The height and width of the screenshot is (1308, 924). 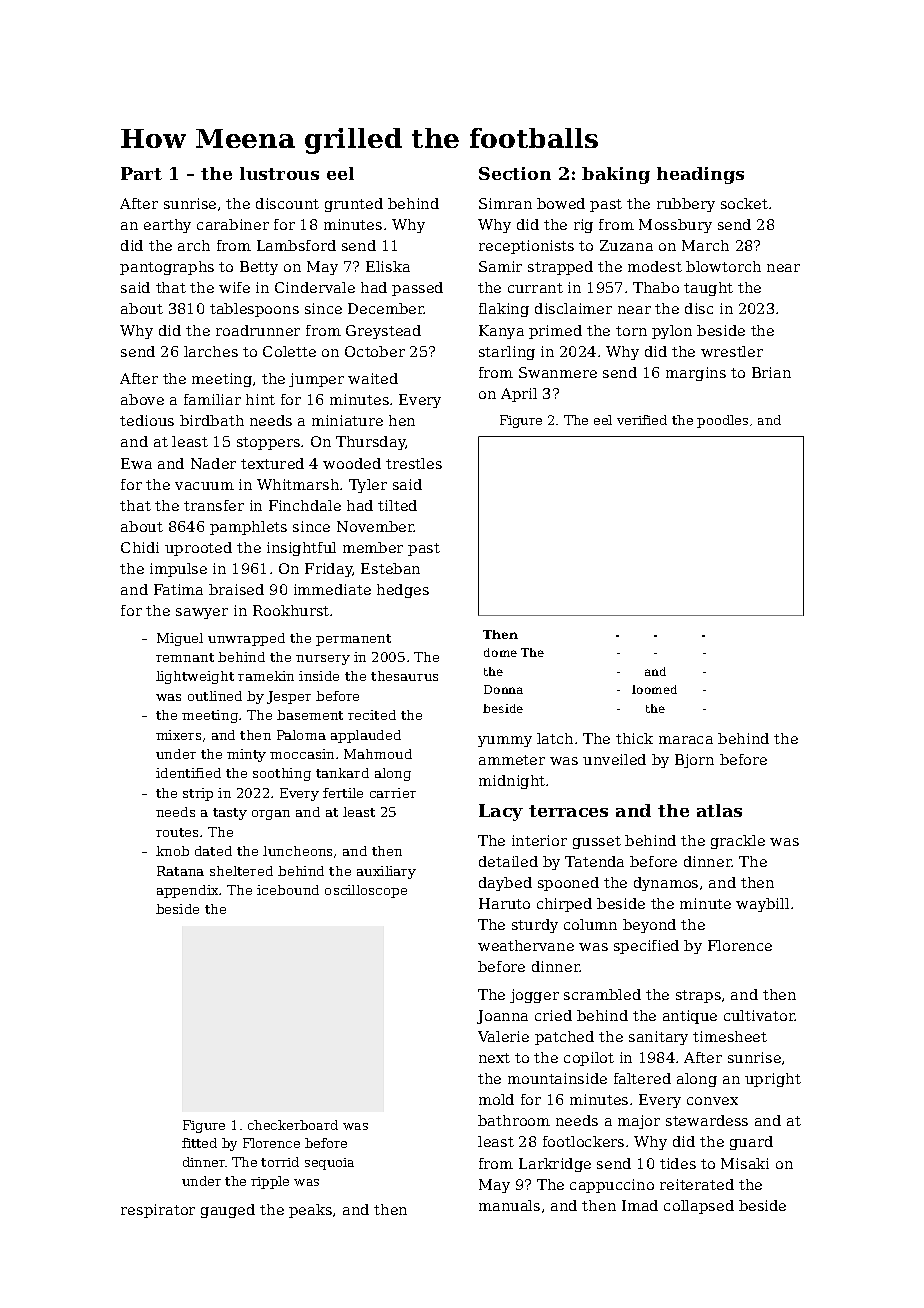 What do you see at coordinates (271, 815) in the screenshot?
I see `organ` at bounding box center [271, 815].
